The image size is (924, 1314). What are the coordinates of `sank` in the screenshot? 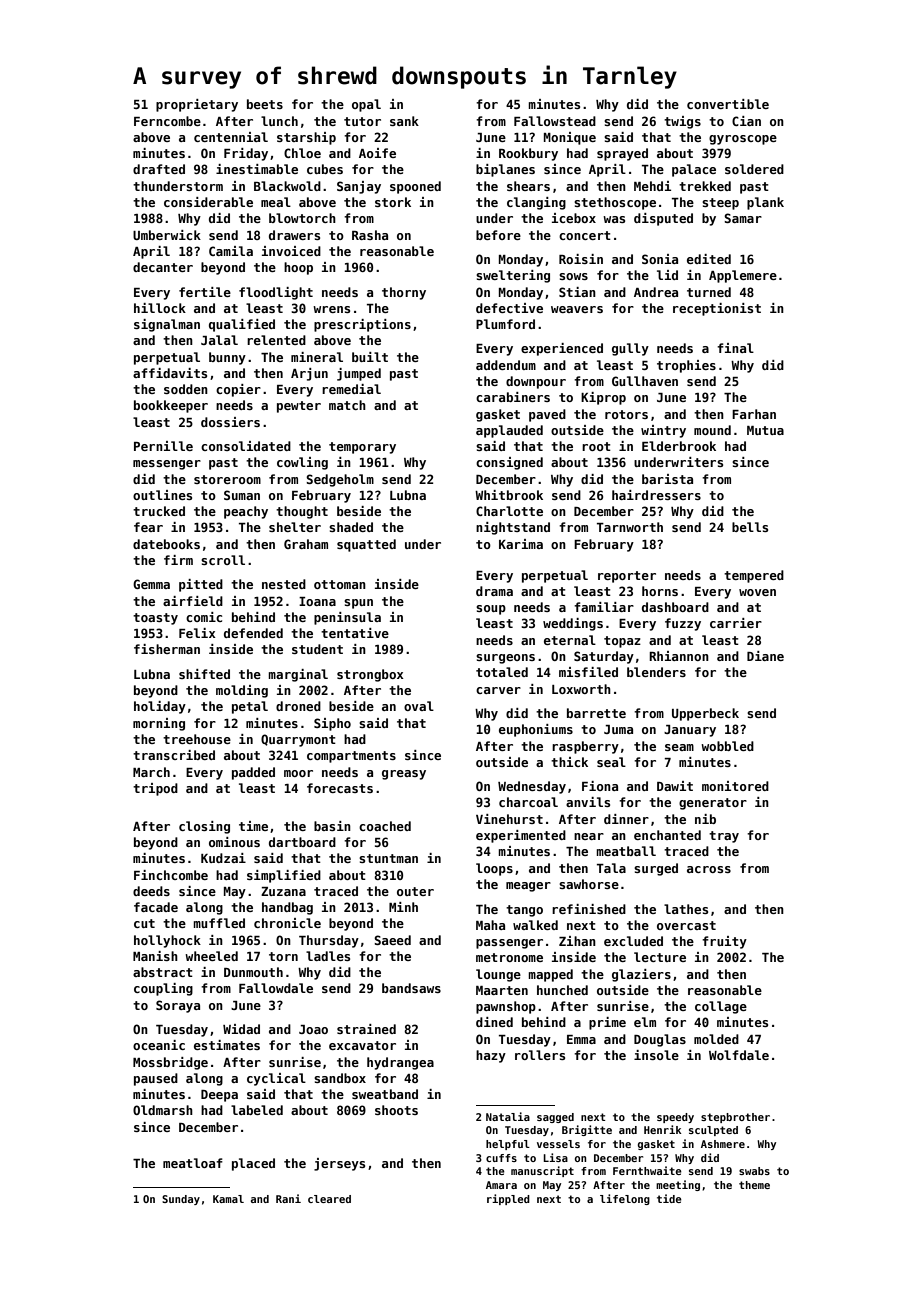 It's located at (404, 121).
